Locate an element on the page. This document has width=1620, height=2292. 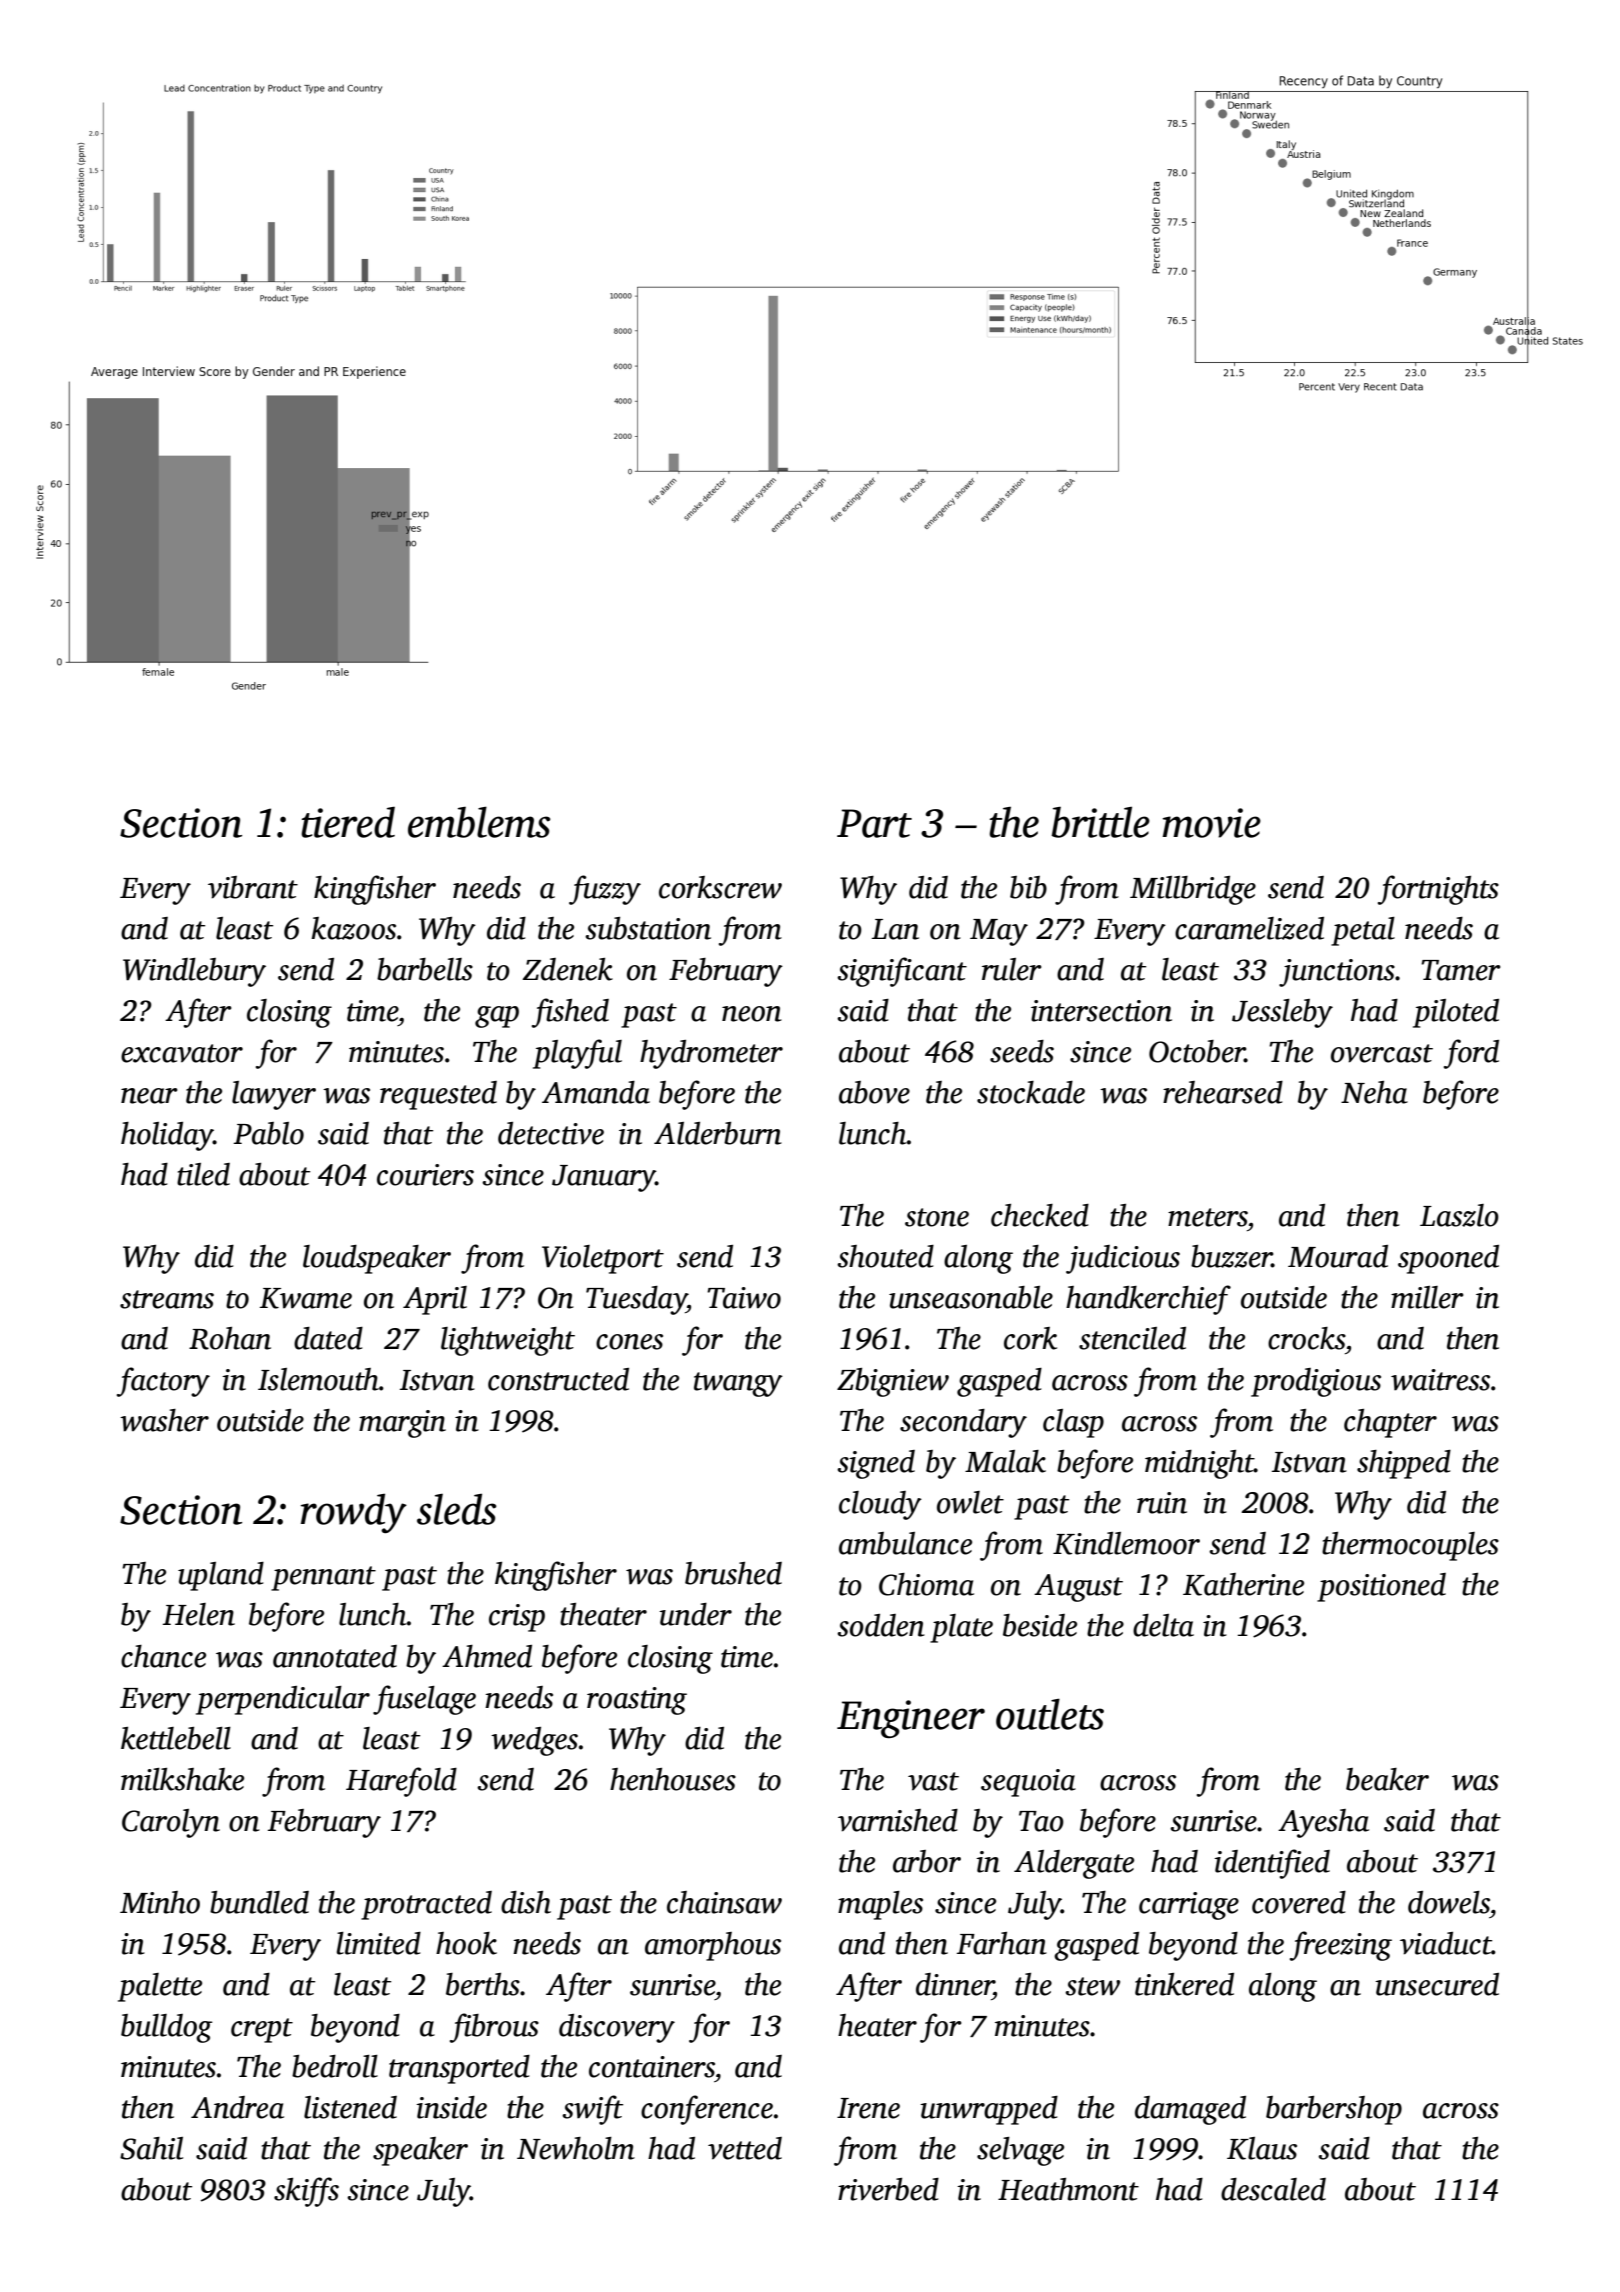
cloudy is located at coordinates (880, 1505).
